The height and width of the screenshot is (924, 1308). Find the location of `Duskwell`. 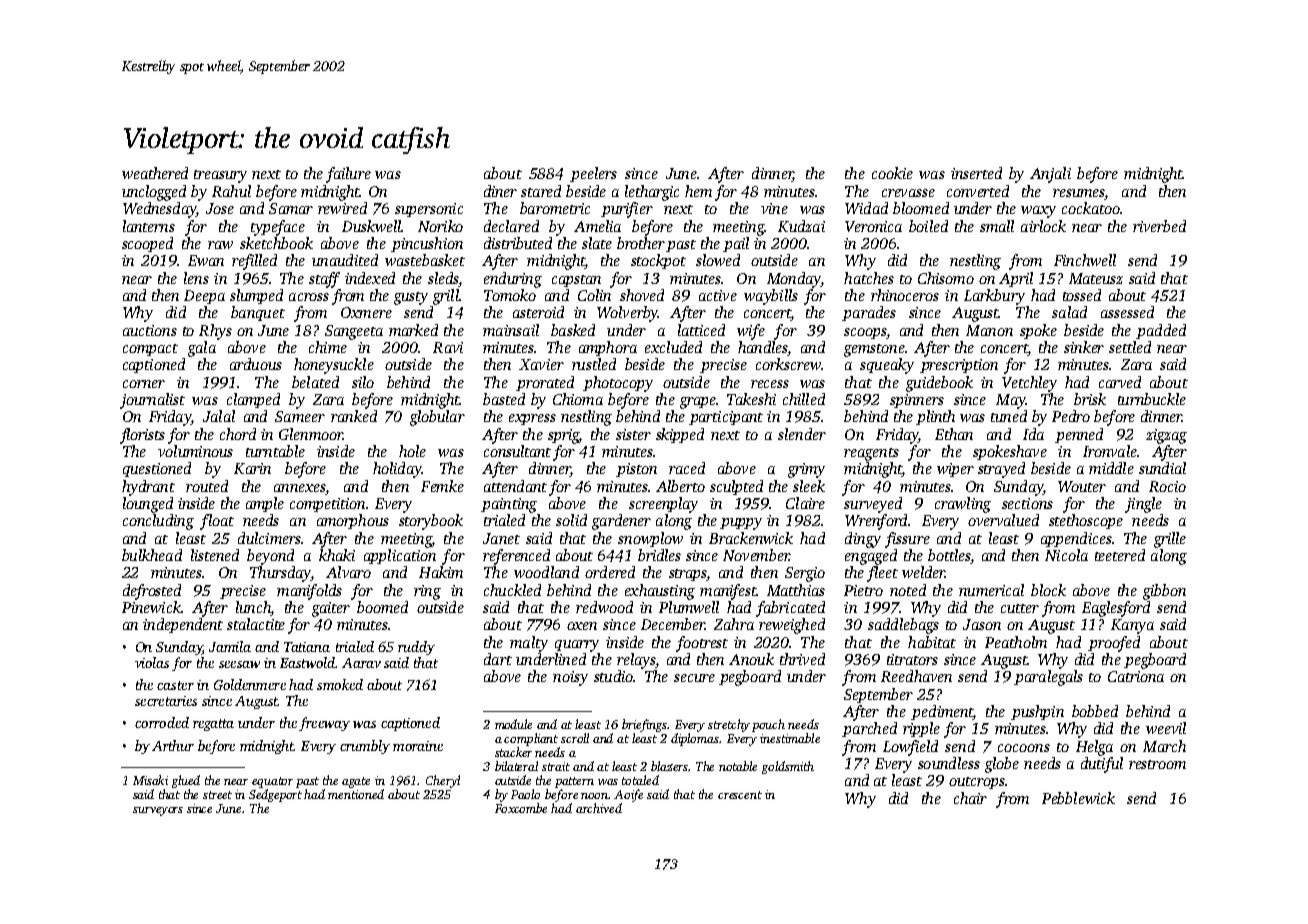

Duskwell is located at coordinates (372, 226).
